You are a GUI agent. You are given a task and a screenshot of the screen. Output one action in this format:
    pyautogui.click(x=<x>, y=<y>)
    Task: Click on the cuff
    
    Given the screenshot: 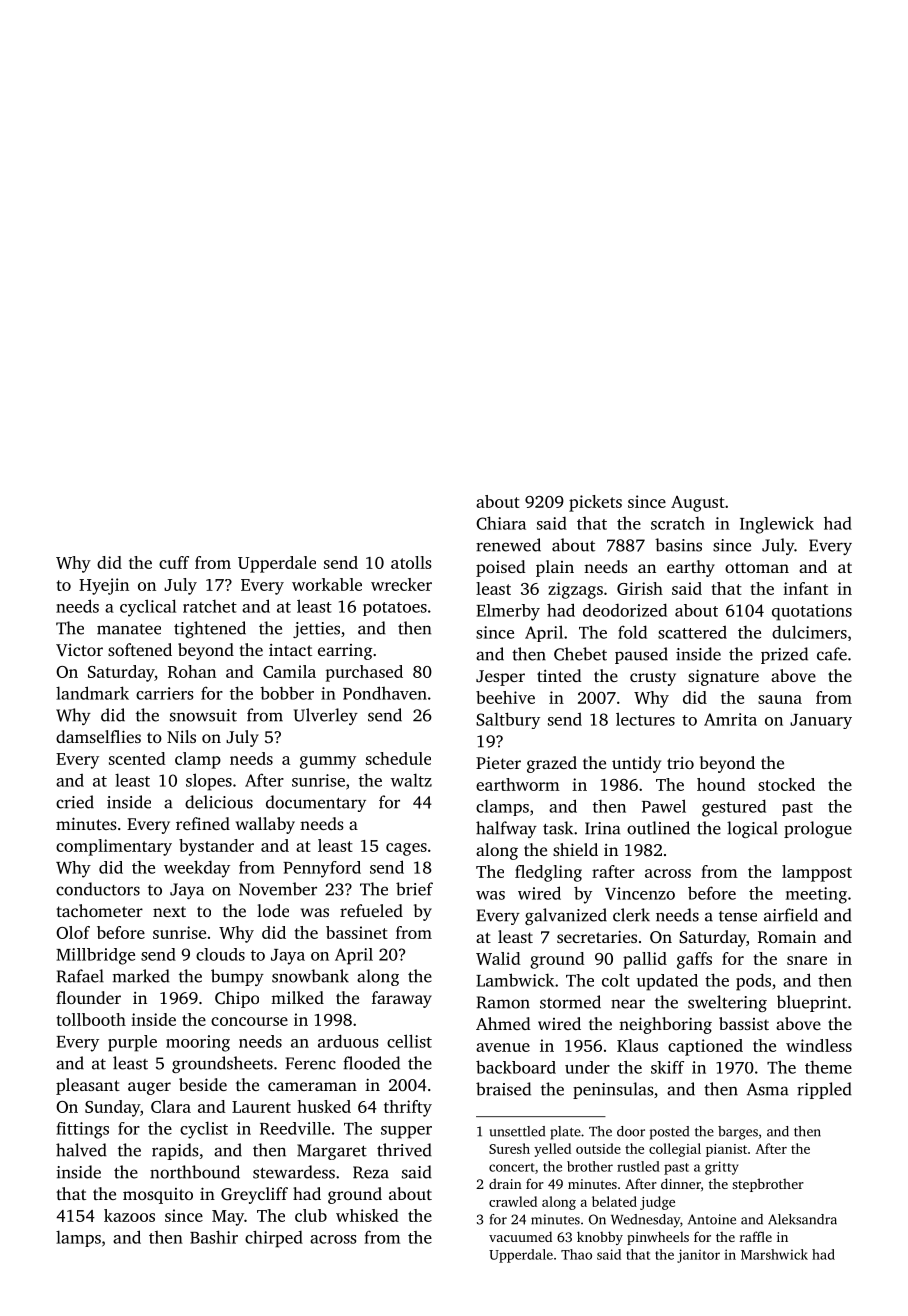 What is the action you would take?
    pyautogui.click(x=174, y=562)
